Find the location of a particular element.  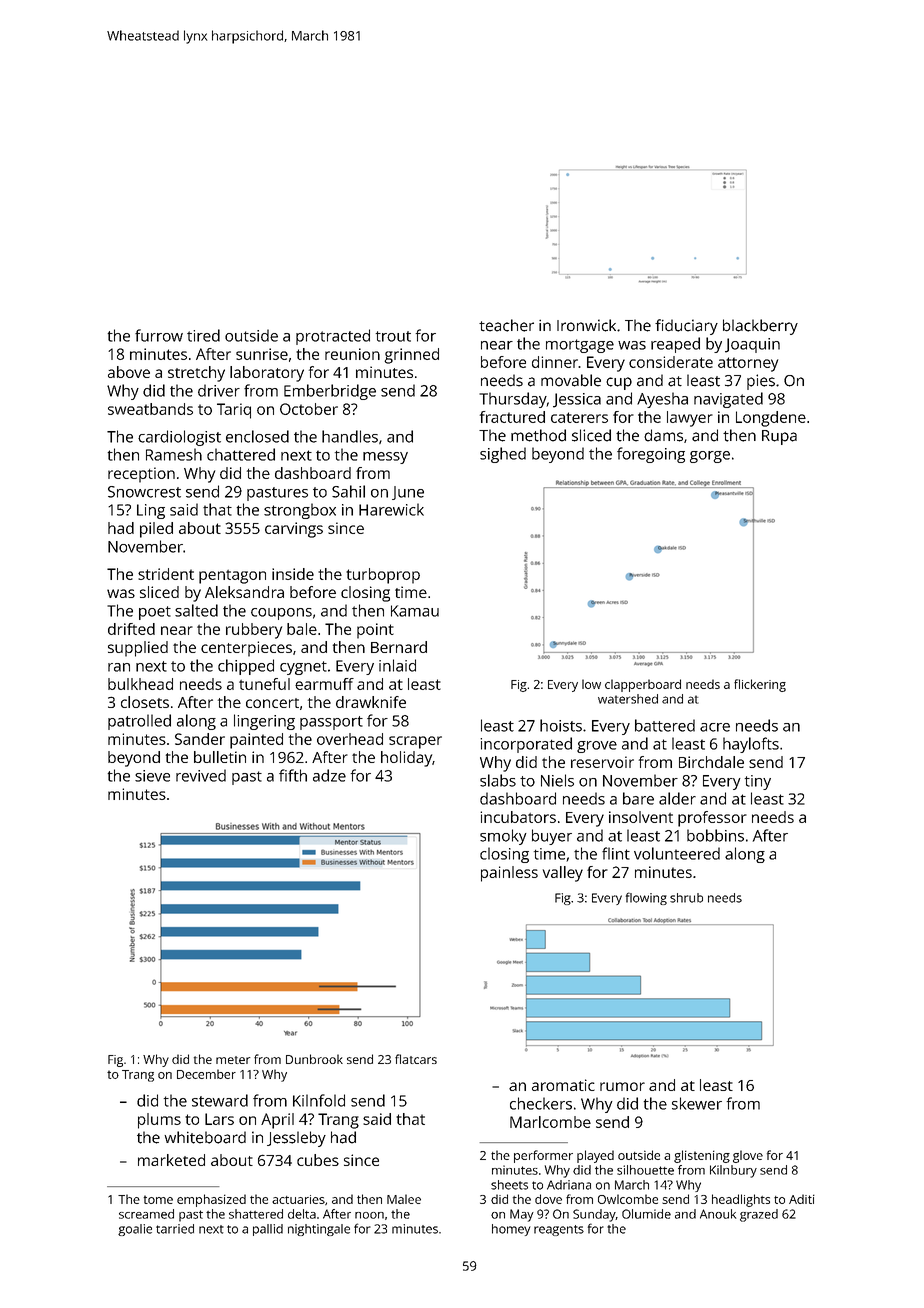

tuneful is located at coordinates (264, 684).
